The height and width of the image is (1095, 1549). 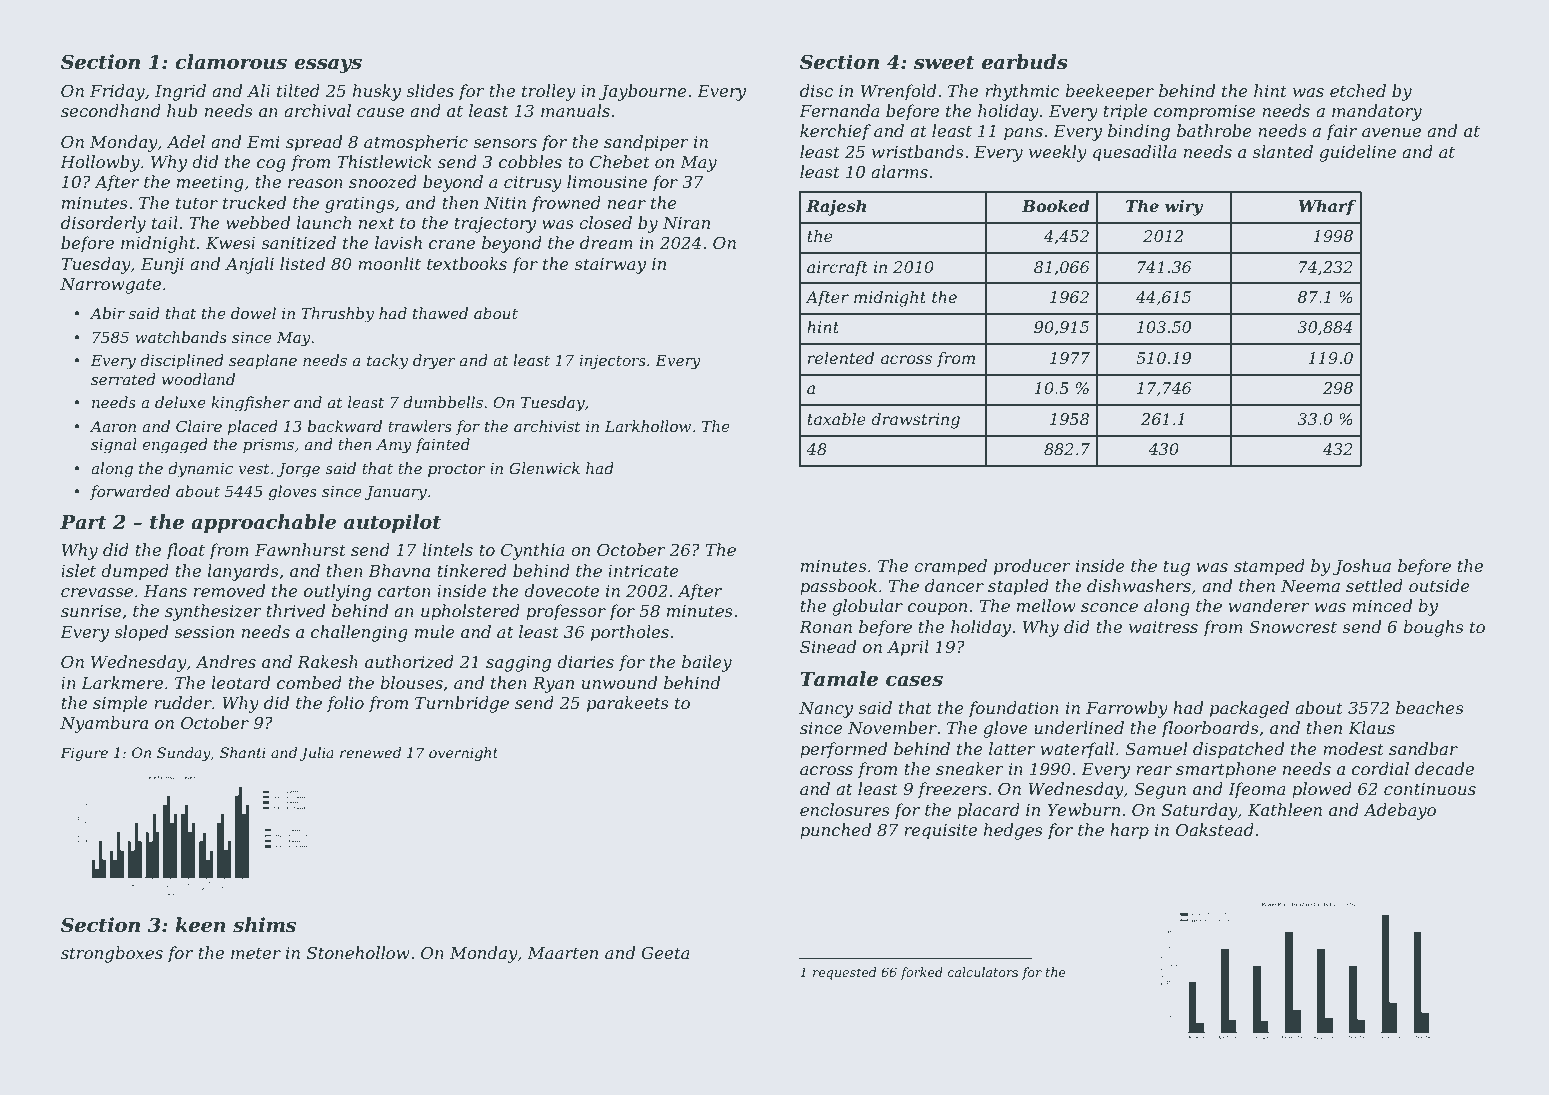 What do you see at coordinates (1358, 90) in the image?
I see `etched` at bounding box center [1358, 90].
